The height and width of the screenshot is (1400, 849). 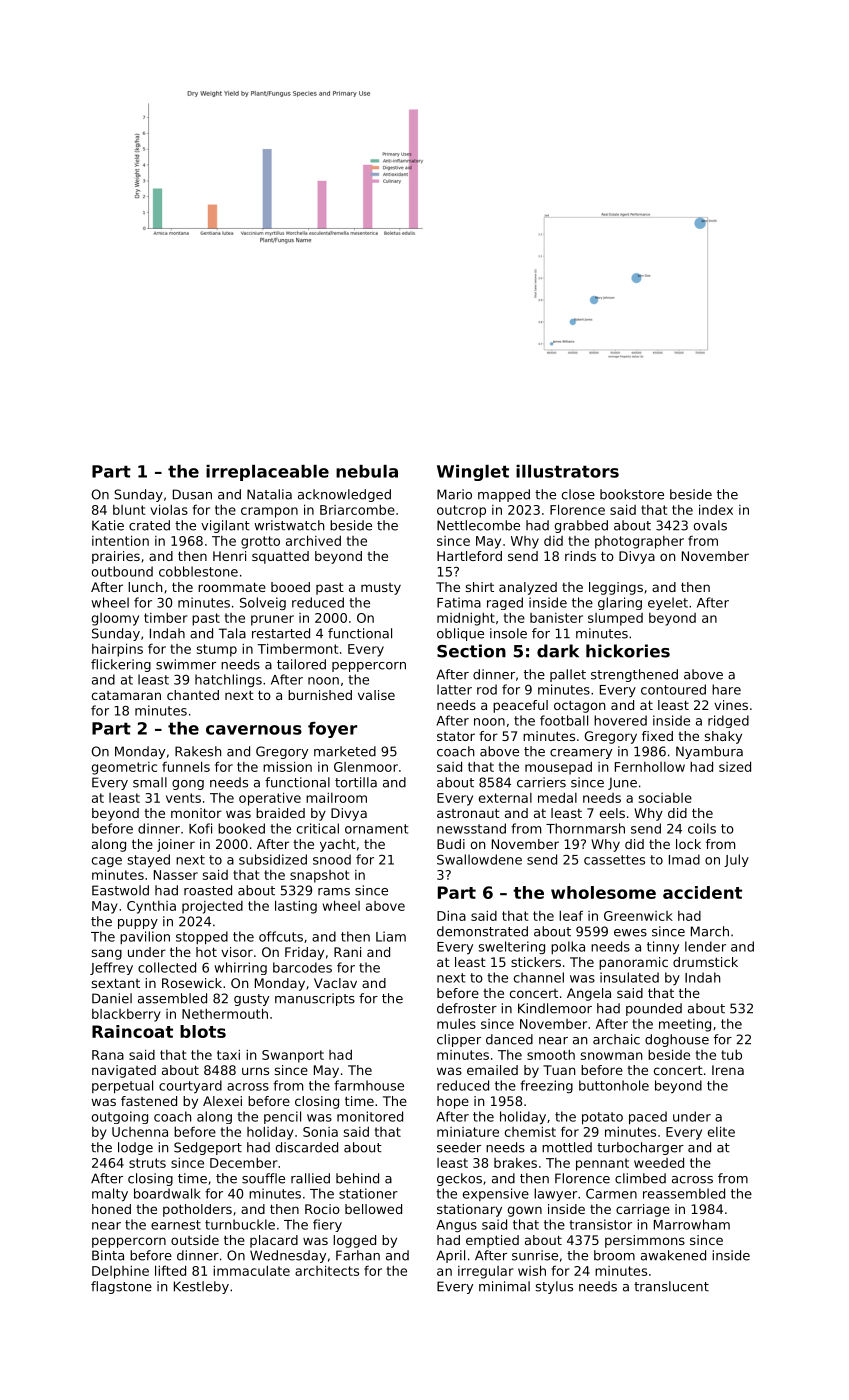 I want to click on contoured, so click(x=673, y=689).
